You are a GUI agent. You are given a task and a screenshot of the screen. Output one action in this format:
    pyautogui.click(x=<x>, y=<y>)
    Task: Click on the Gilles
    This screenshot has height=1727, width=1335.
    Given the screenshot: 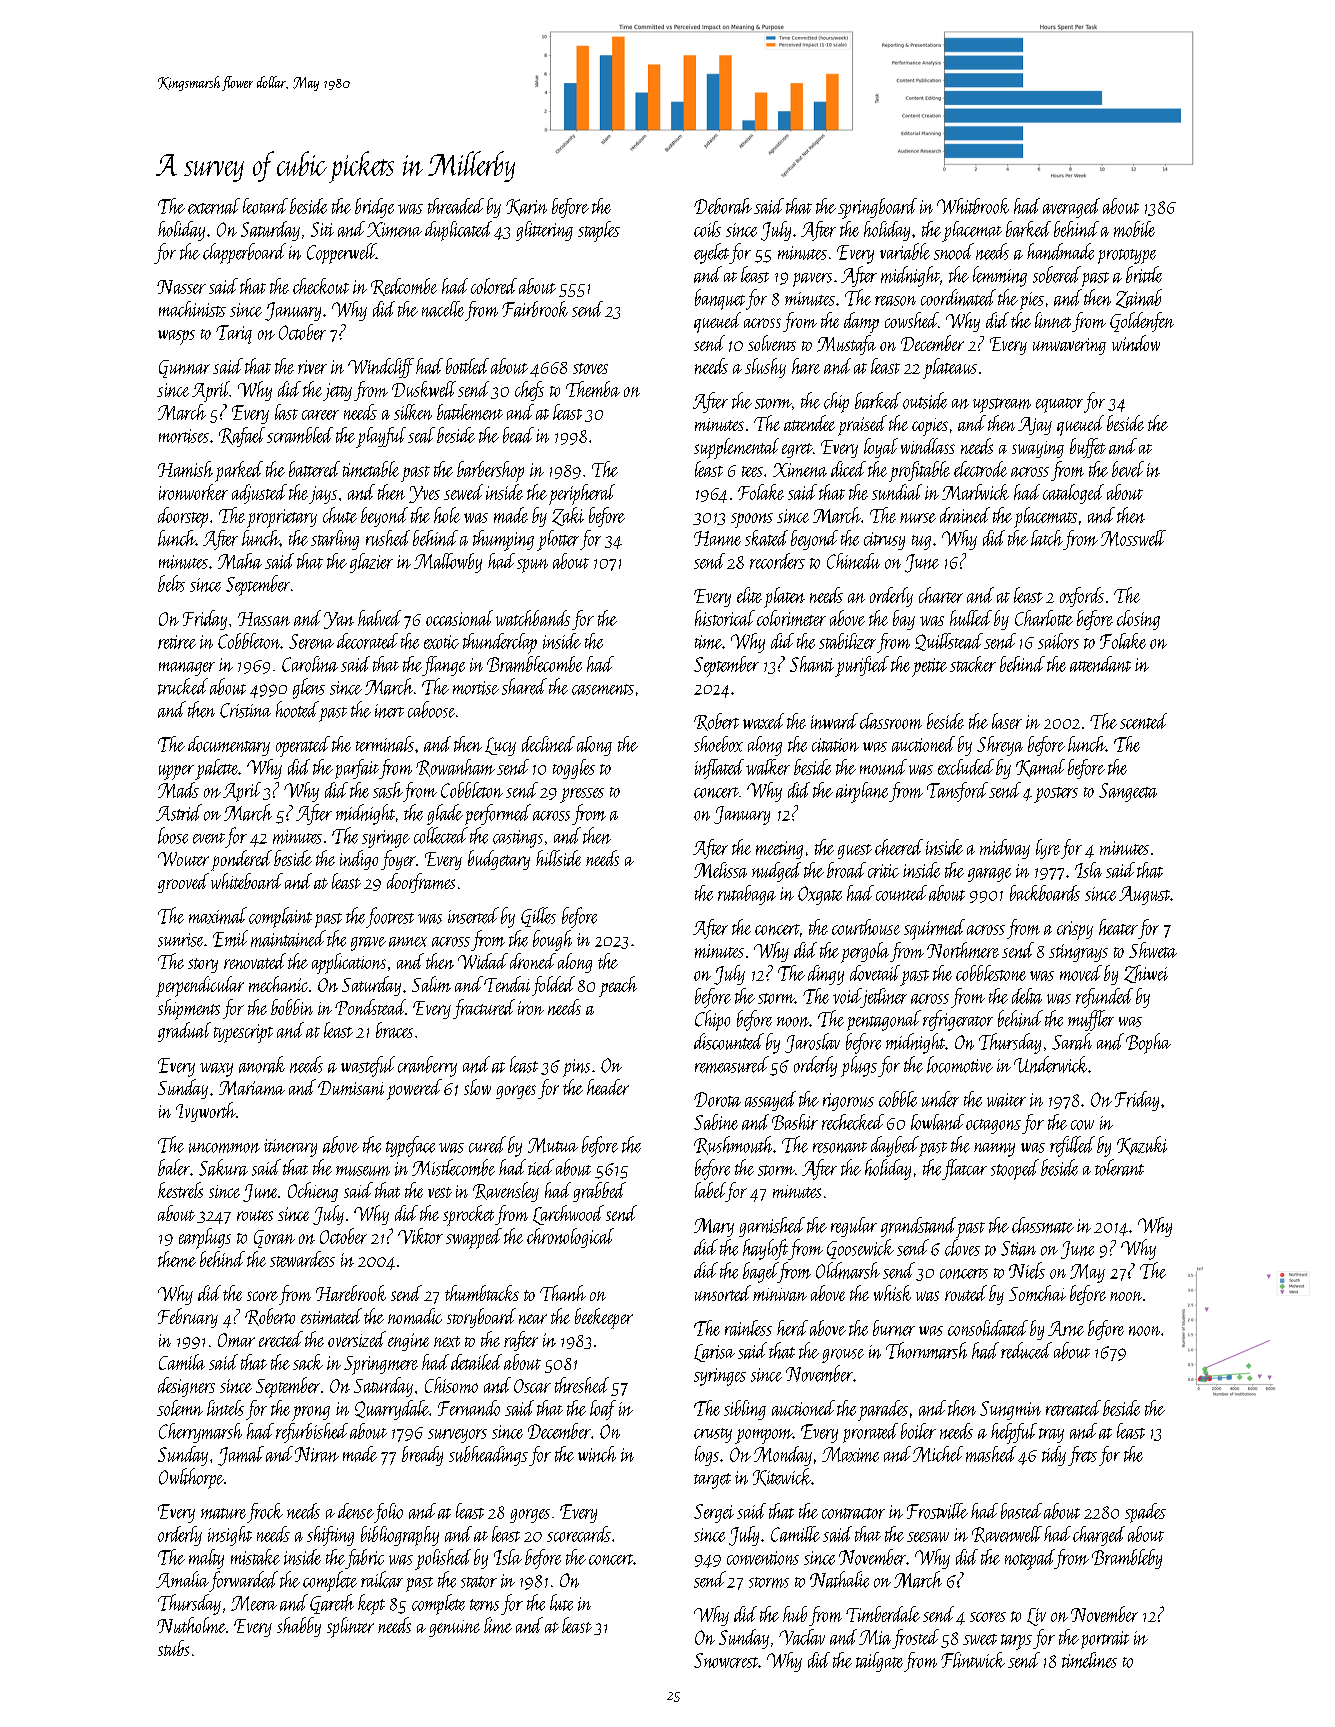 What is the action you would take?
    pyautogui.click(x=538, y=917)
